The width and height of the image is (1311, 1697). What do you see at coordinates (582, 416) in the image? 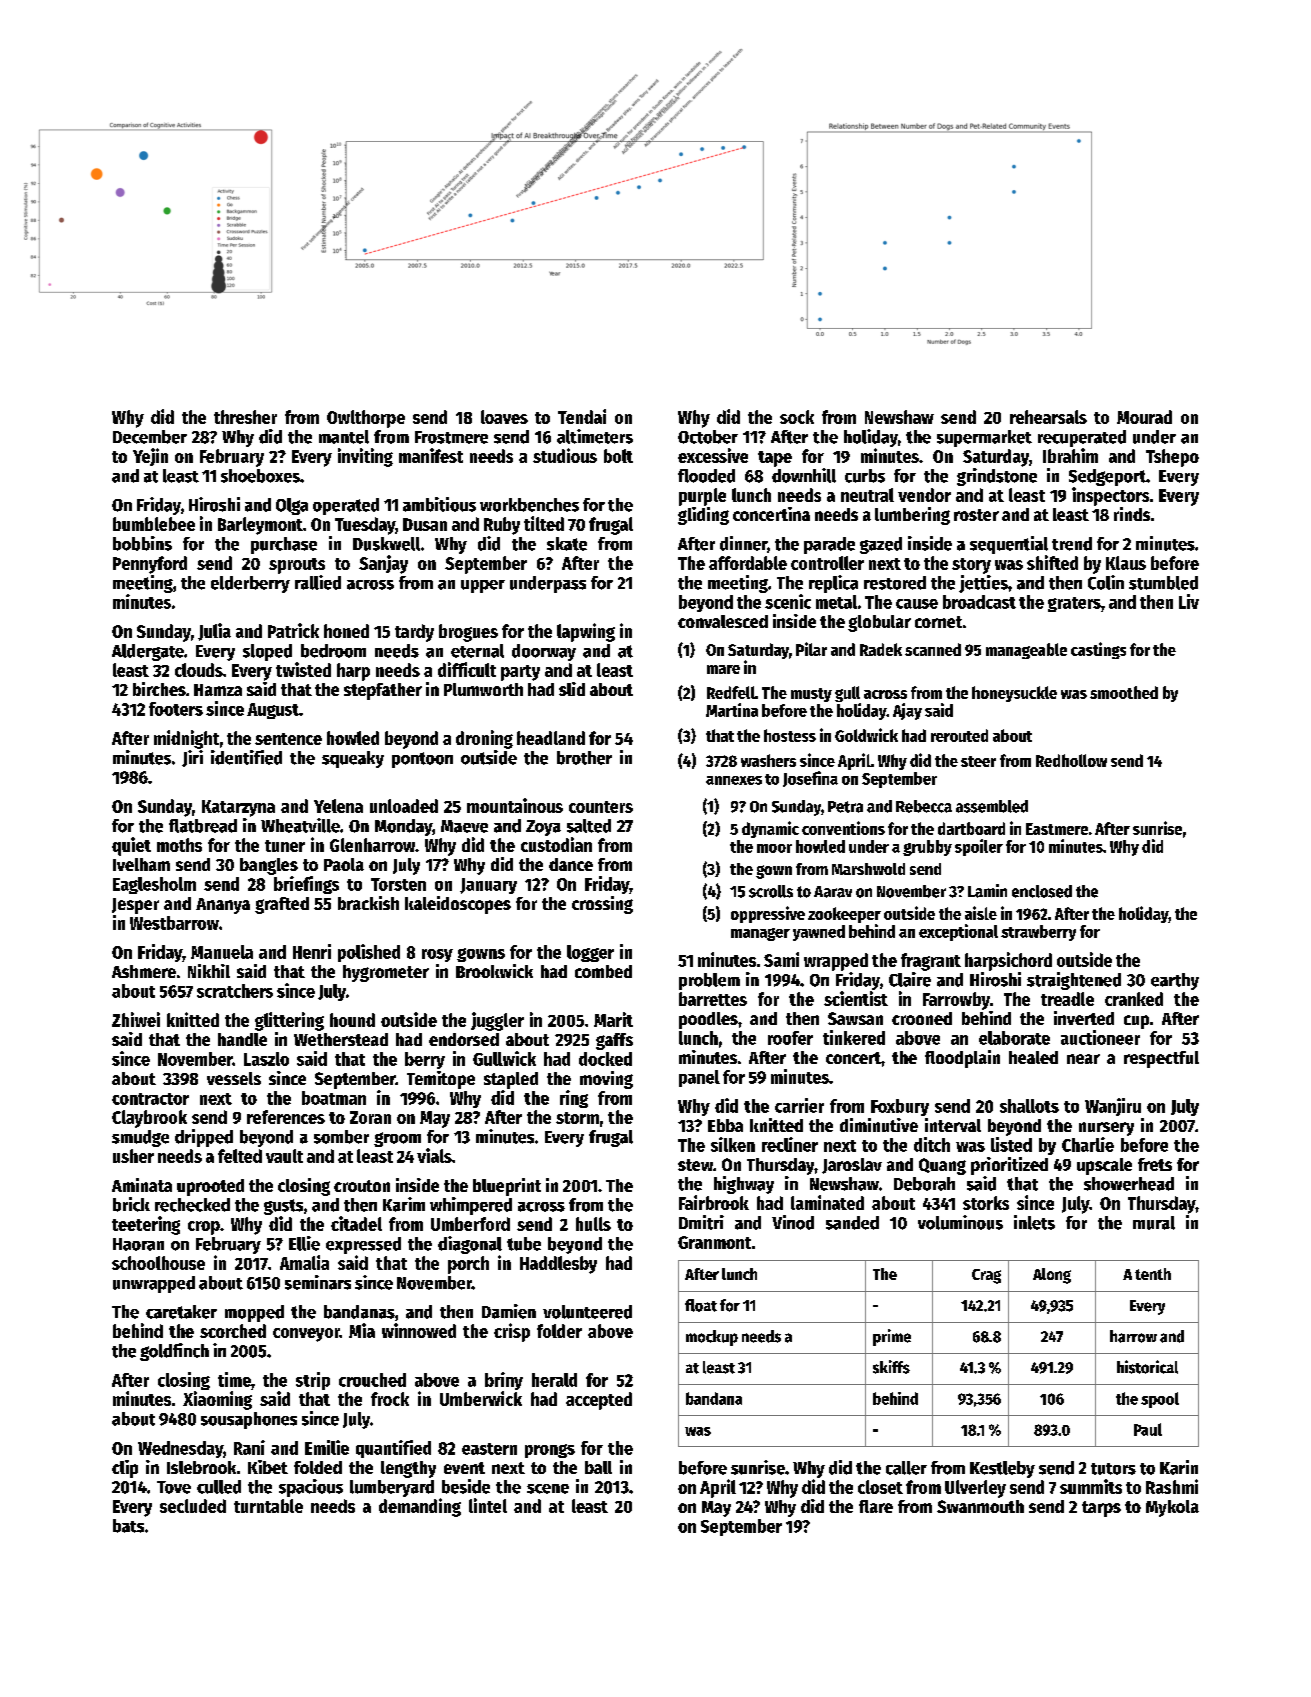
I see `Tendai` at bounding box center [582, 416].
